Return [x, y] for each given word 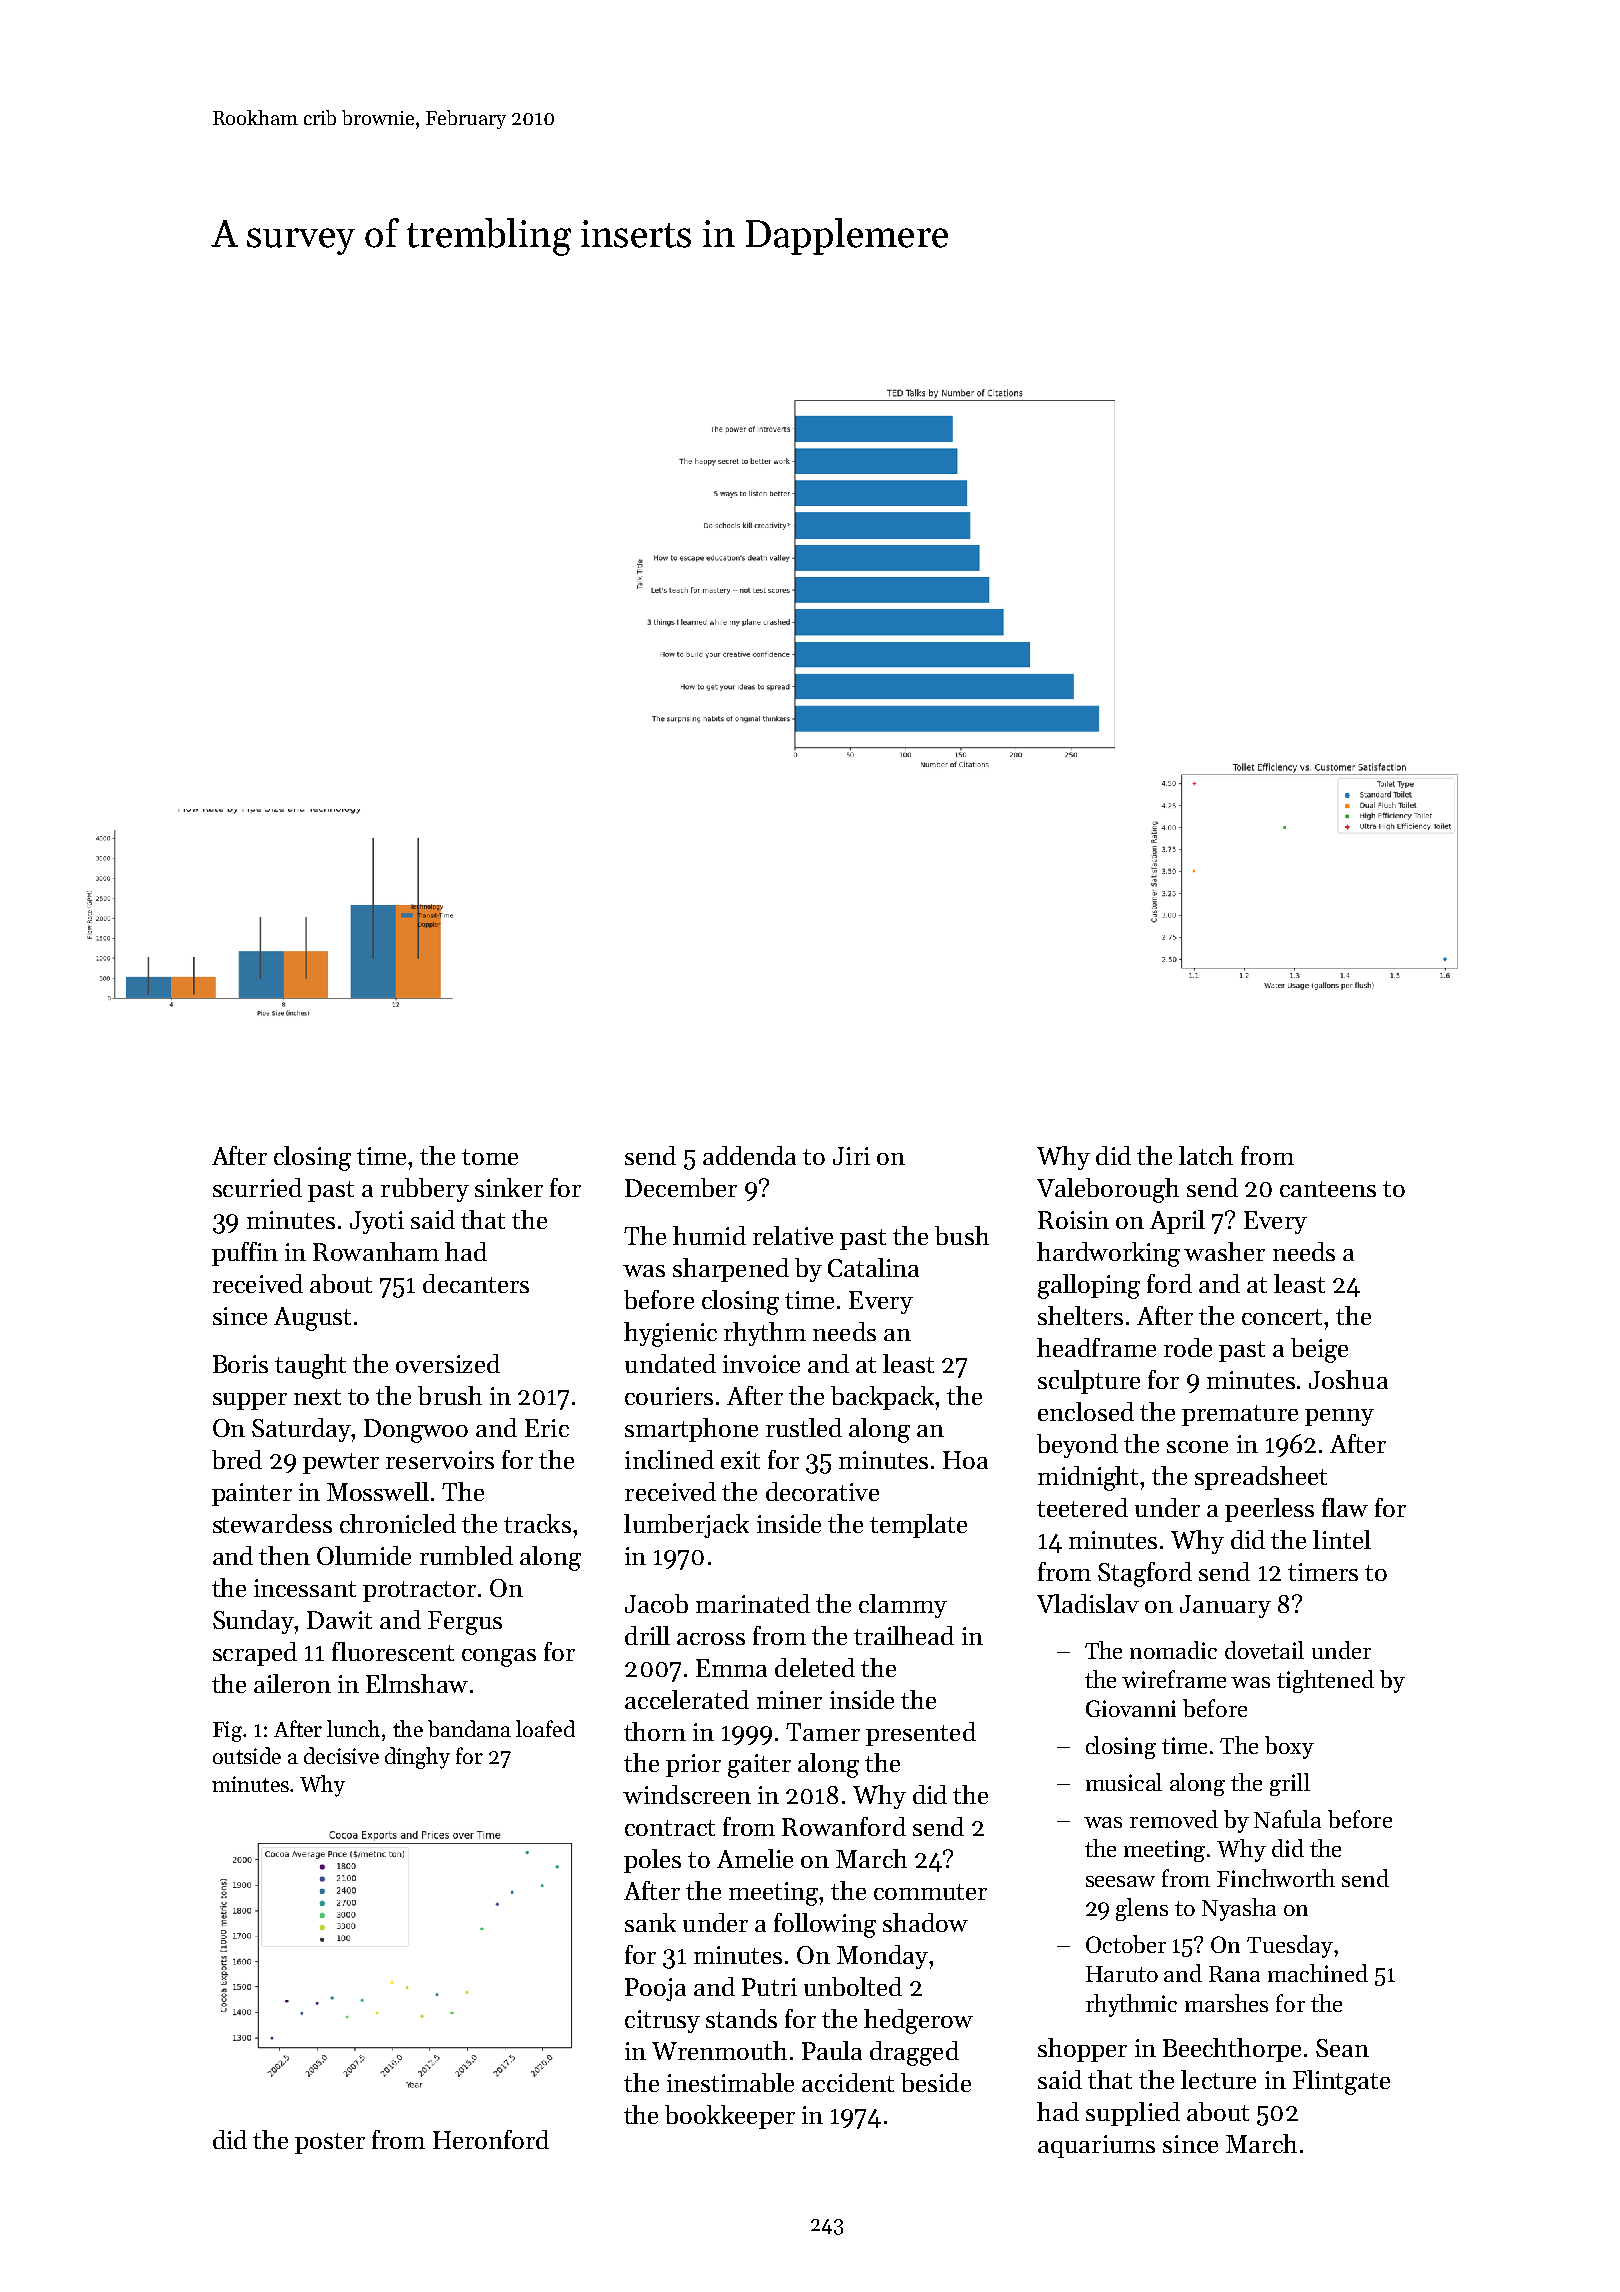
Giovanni [1131, 1708]
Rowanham [376, 1251]
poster [330, 2143]
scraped [255, 1654]
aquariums [1096, 2146]
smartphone [691, 1430]
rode [1188, 1347]
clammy [903, 1606]
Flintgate [1341, 2082]
